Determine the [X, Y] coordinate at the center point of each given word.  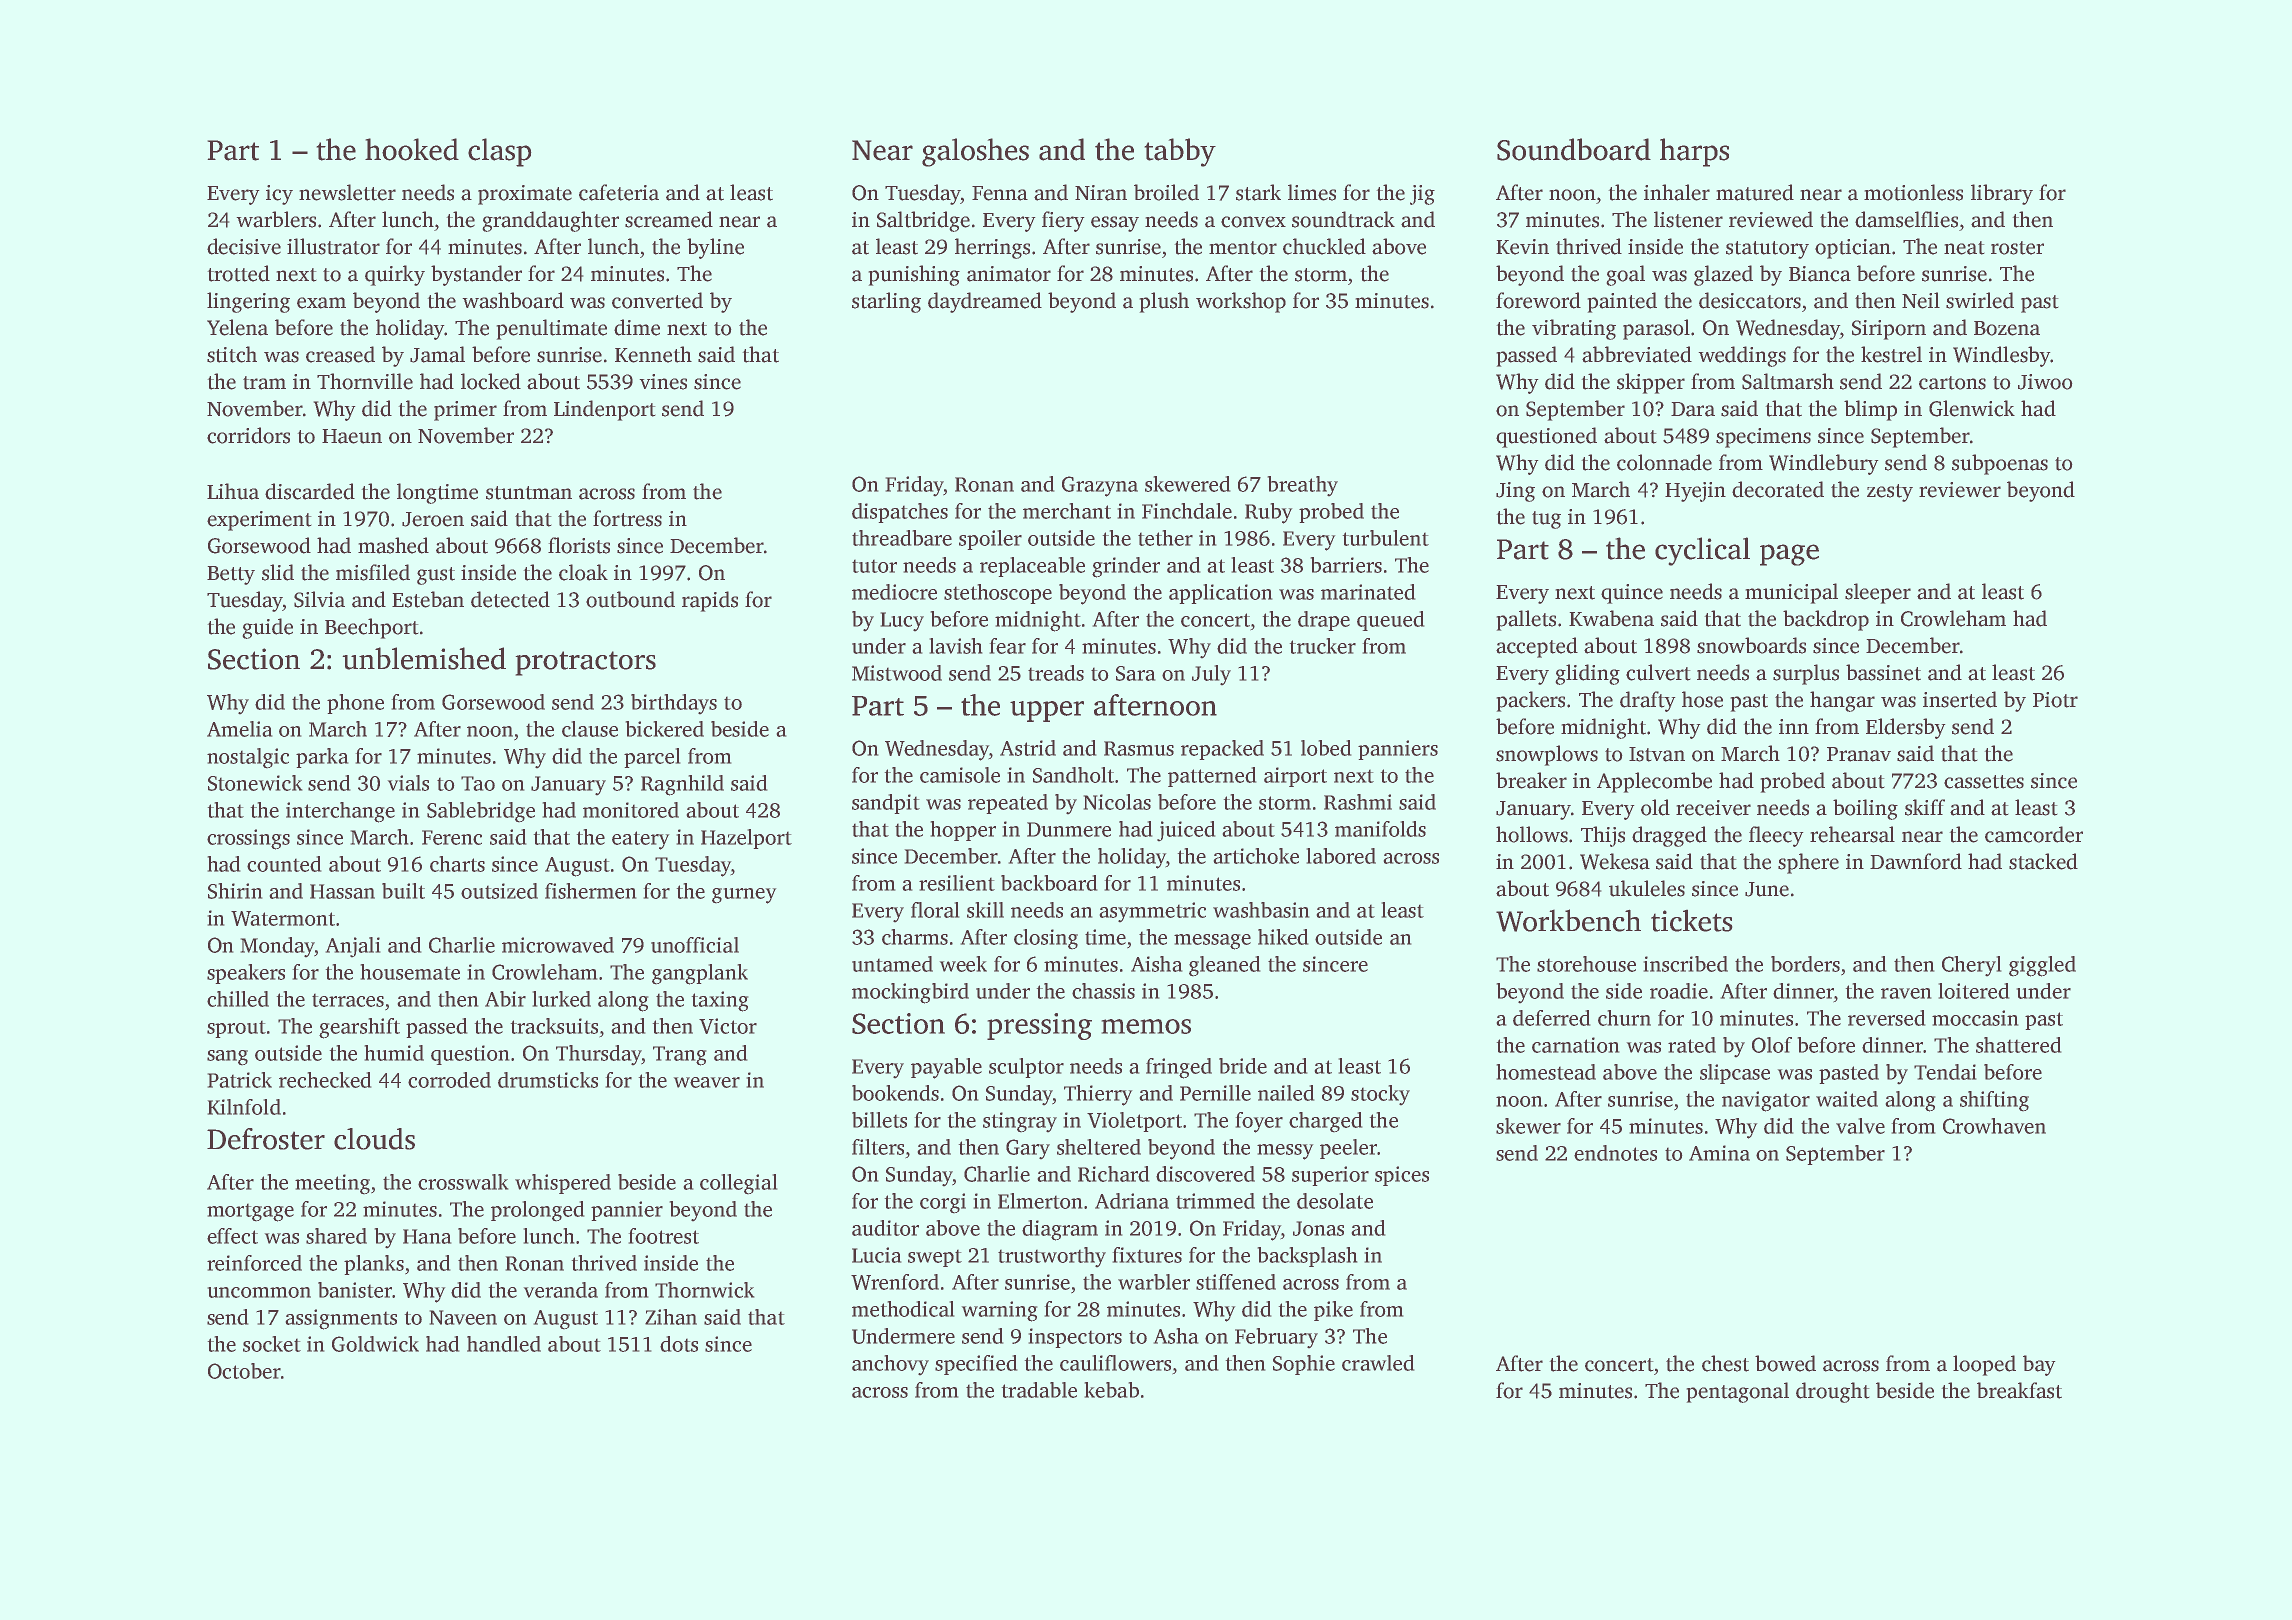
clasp [500, 152]
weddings [1742, 356]
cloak [583, 572]
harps [1694, 152]
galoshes [975, 152]
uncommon [259, 1292]
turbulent [1385, 538]
